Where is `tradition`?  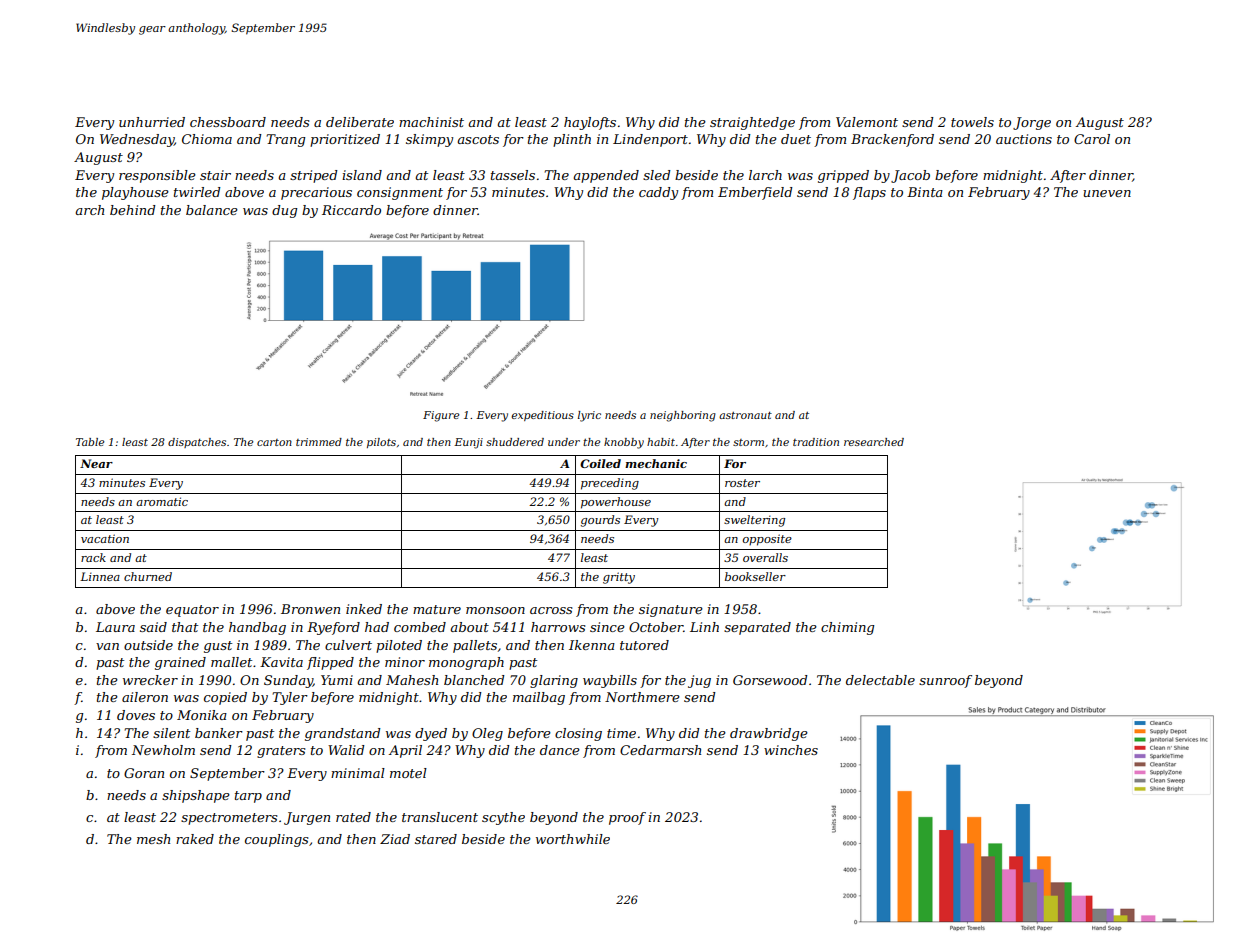 tradition is located at coordinates (816, 442).
